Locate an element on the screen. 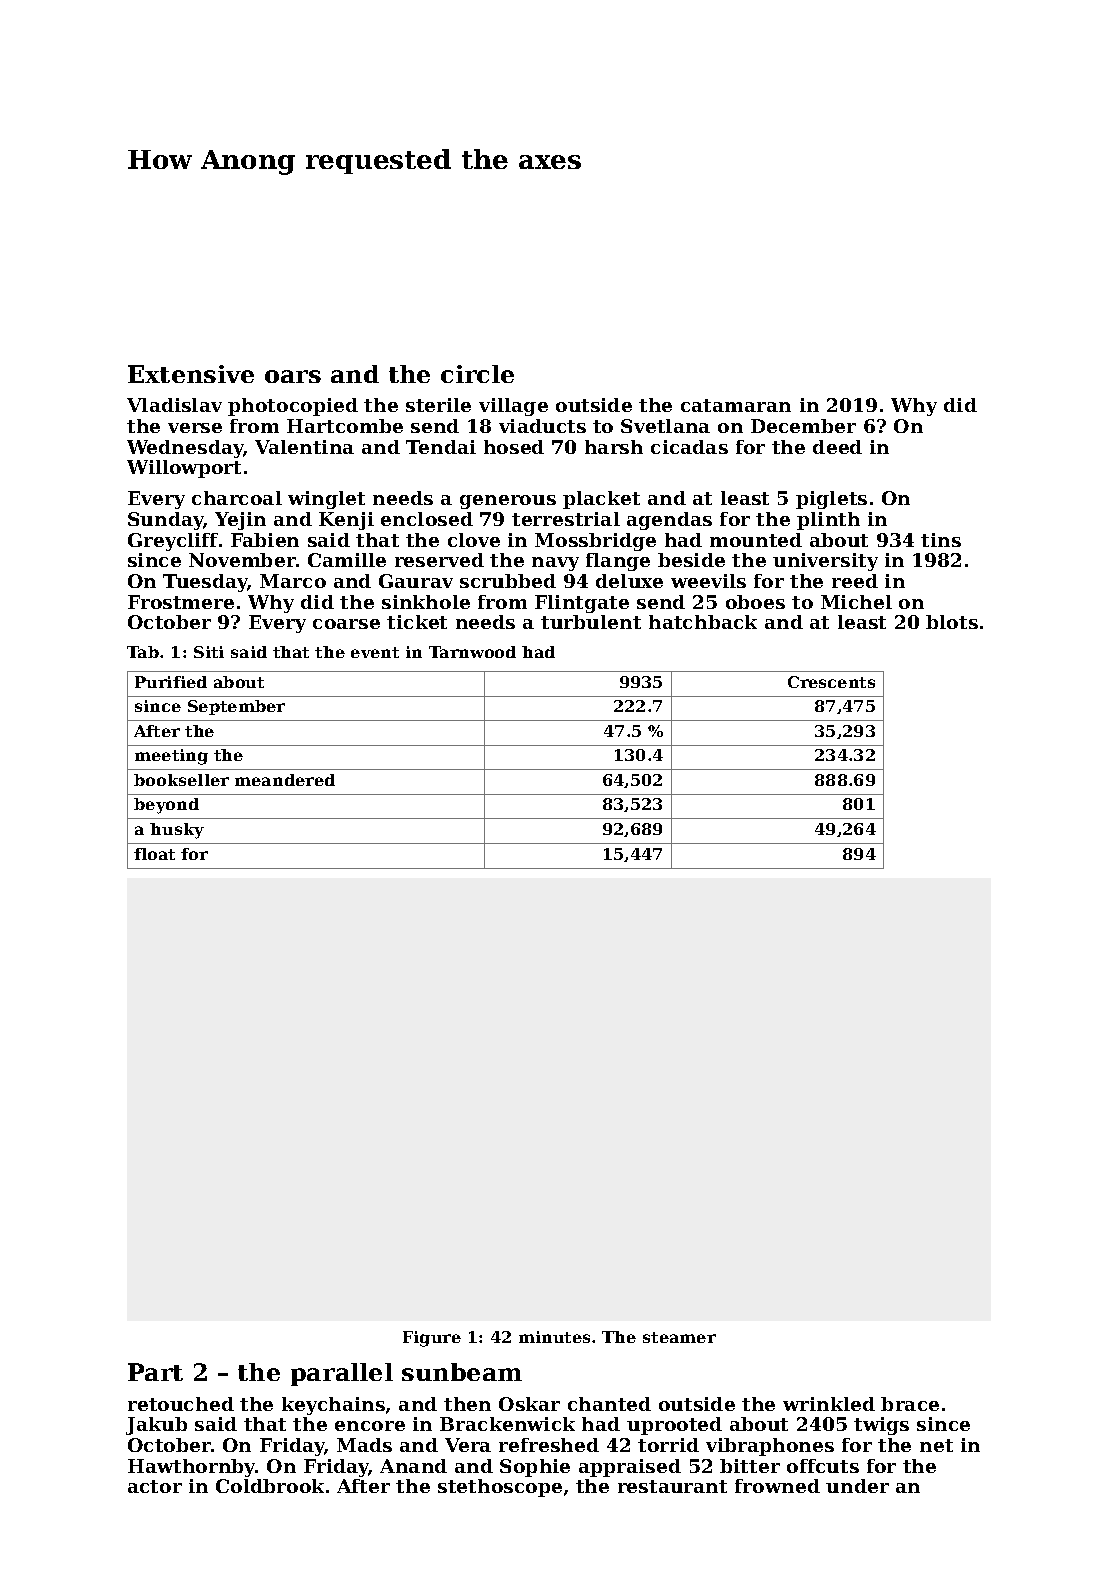 The image size is (1118, 1582). meandered is located at coordinates (285, 780).
